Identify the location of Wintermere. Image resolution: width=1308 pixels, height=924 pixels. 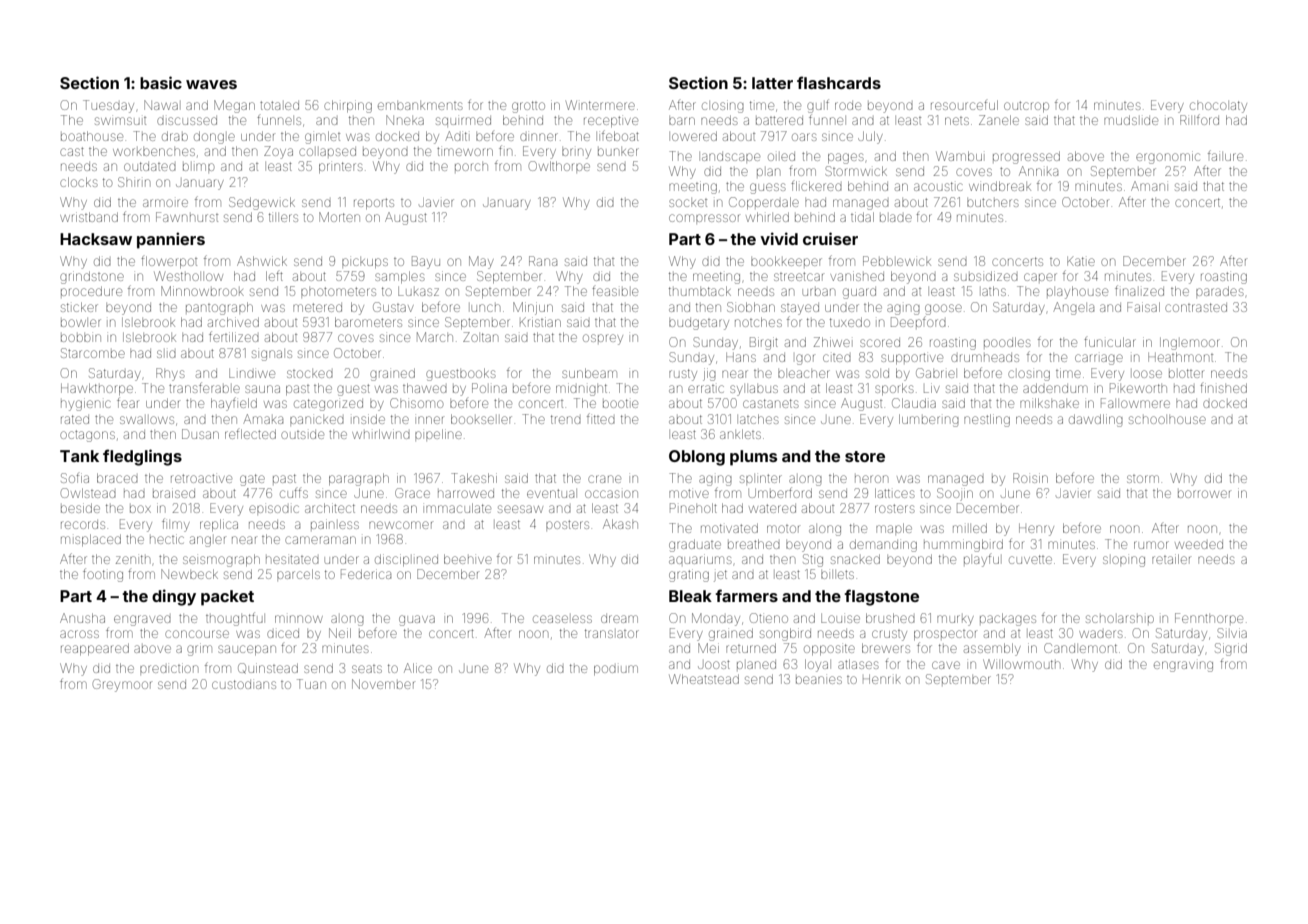
(600, 105).
